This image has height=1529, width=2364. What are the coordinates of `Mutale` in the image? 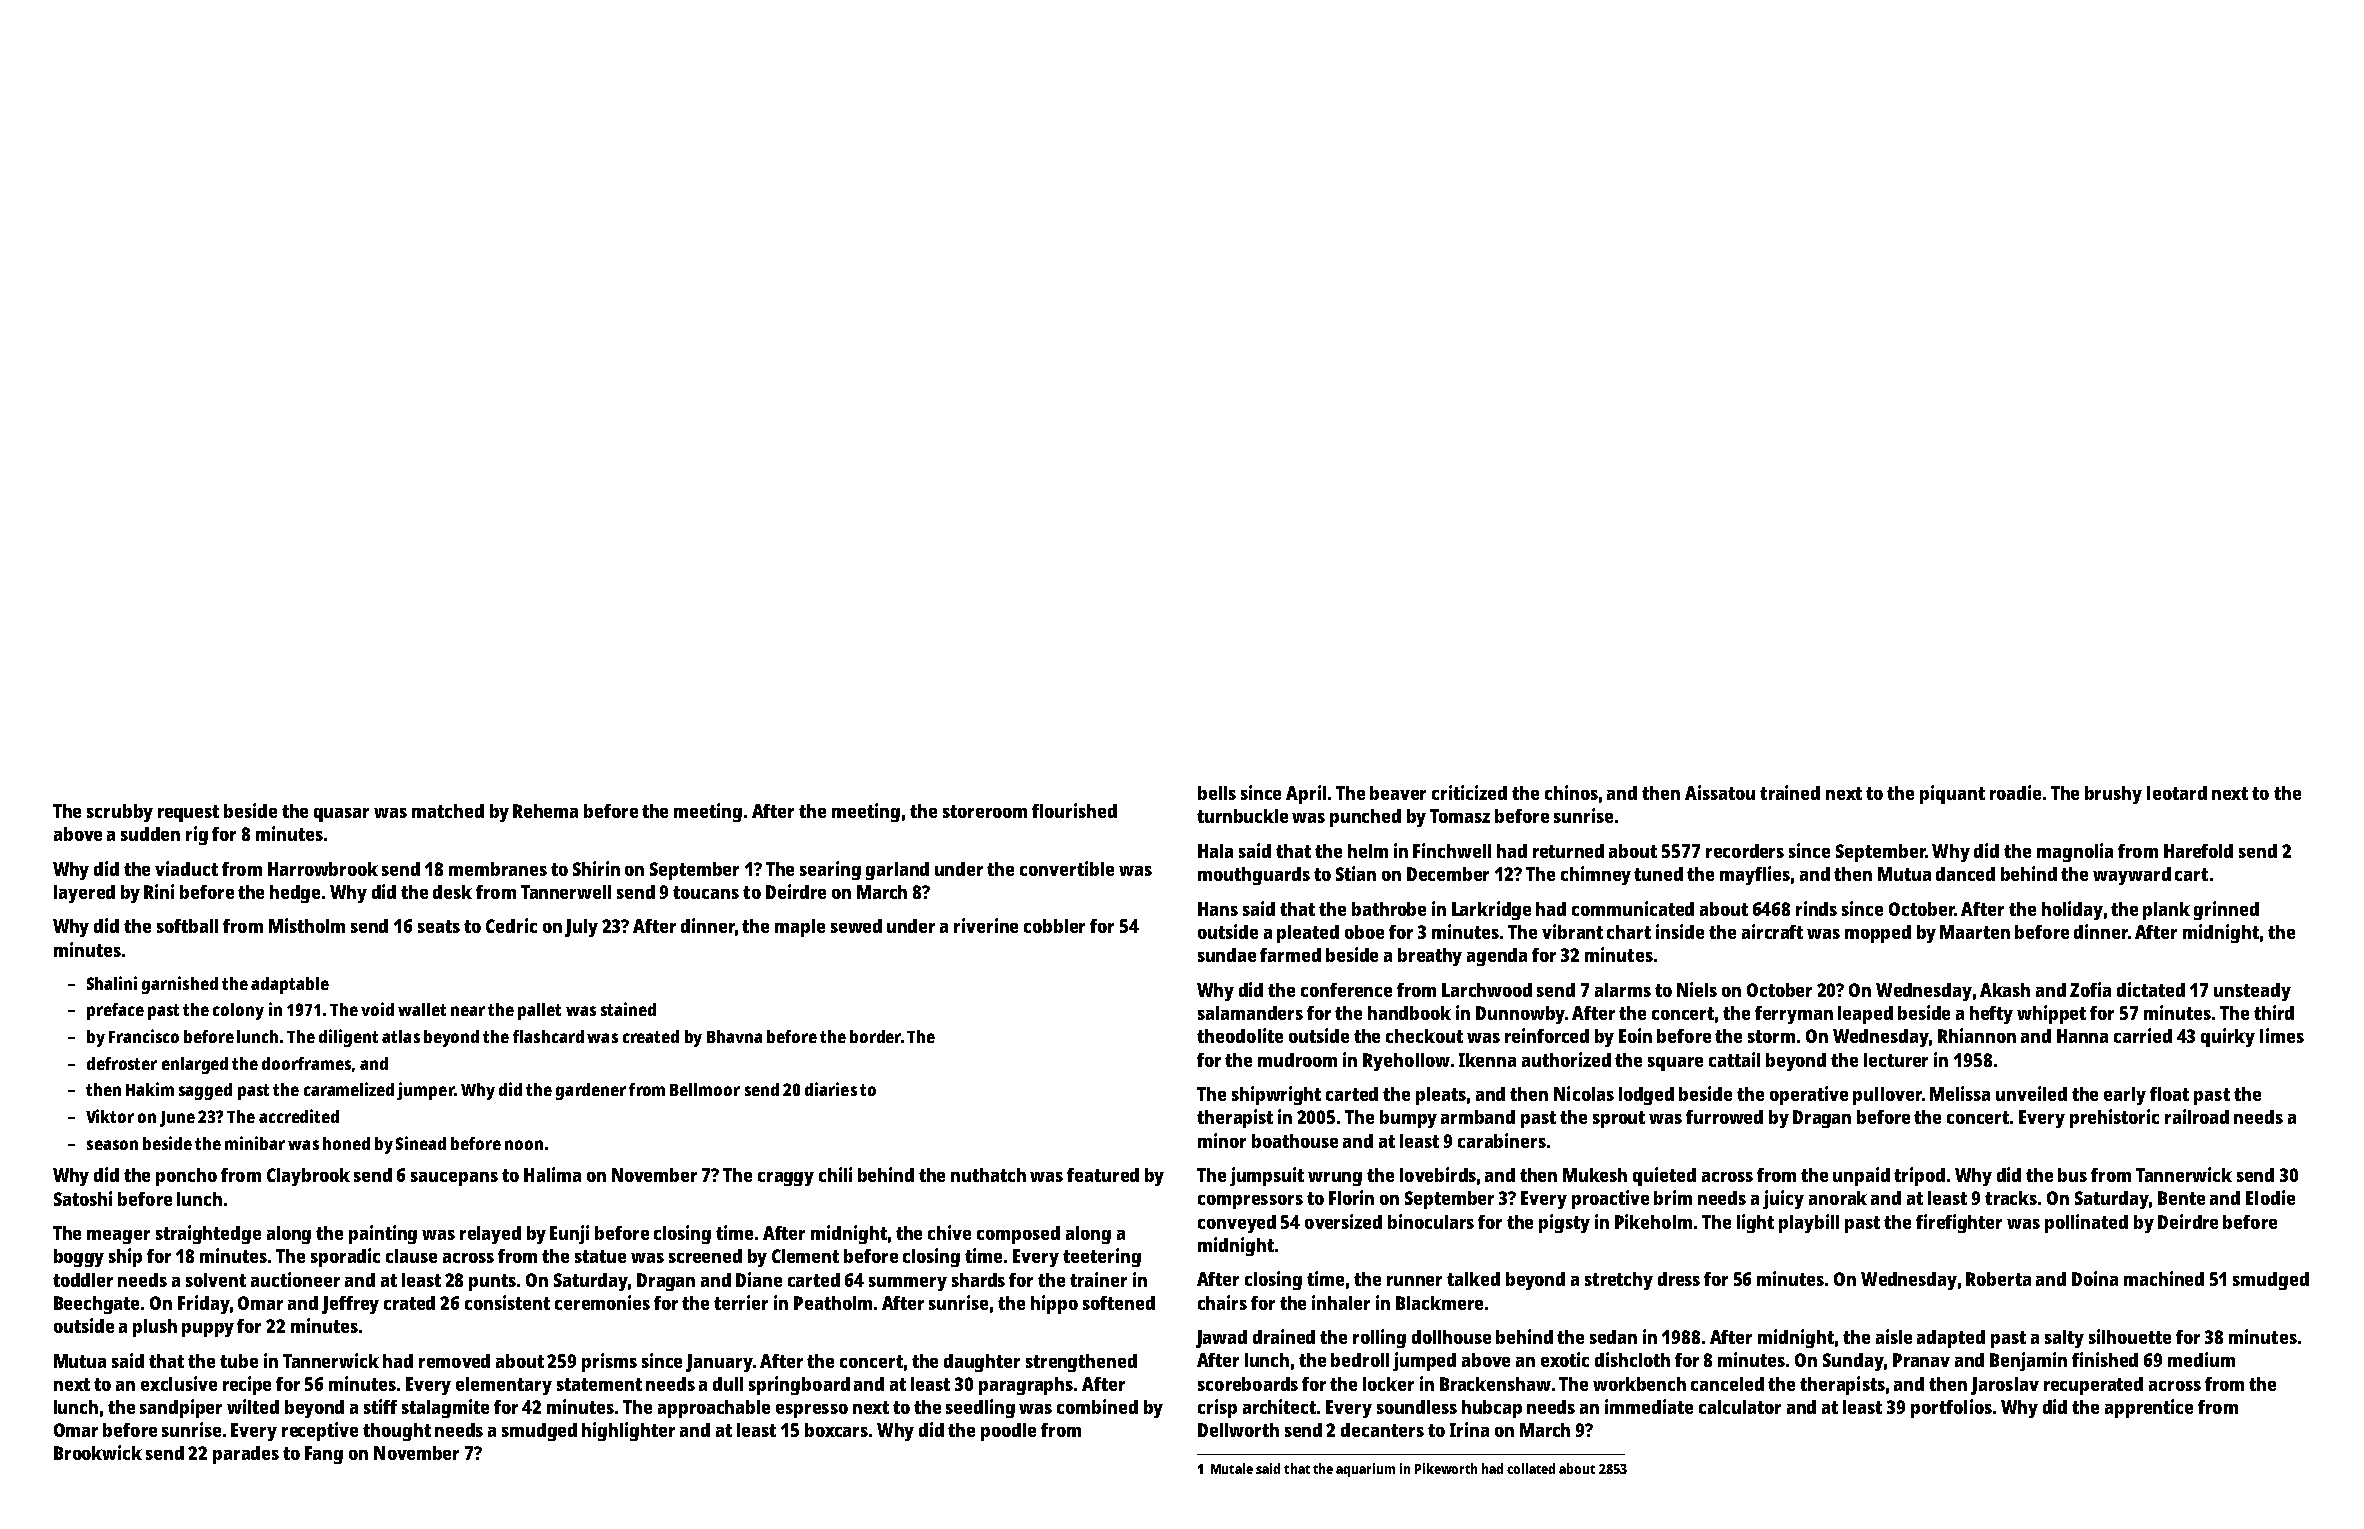 It's located at (1232, 1468).
